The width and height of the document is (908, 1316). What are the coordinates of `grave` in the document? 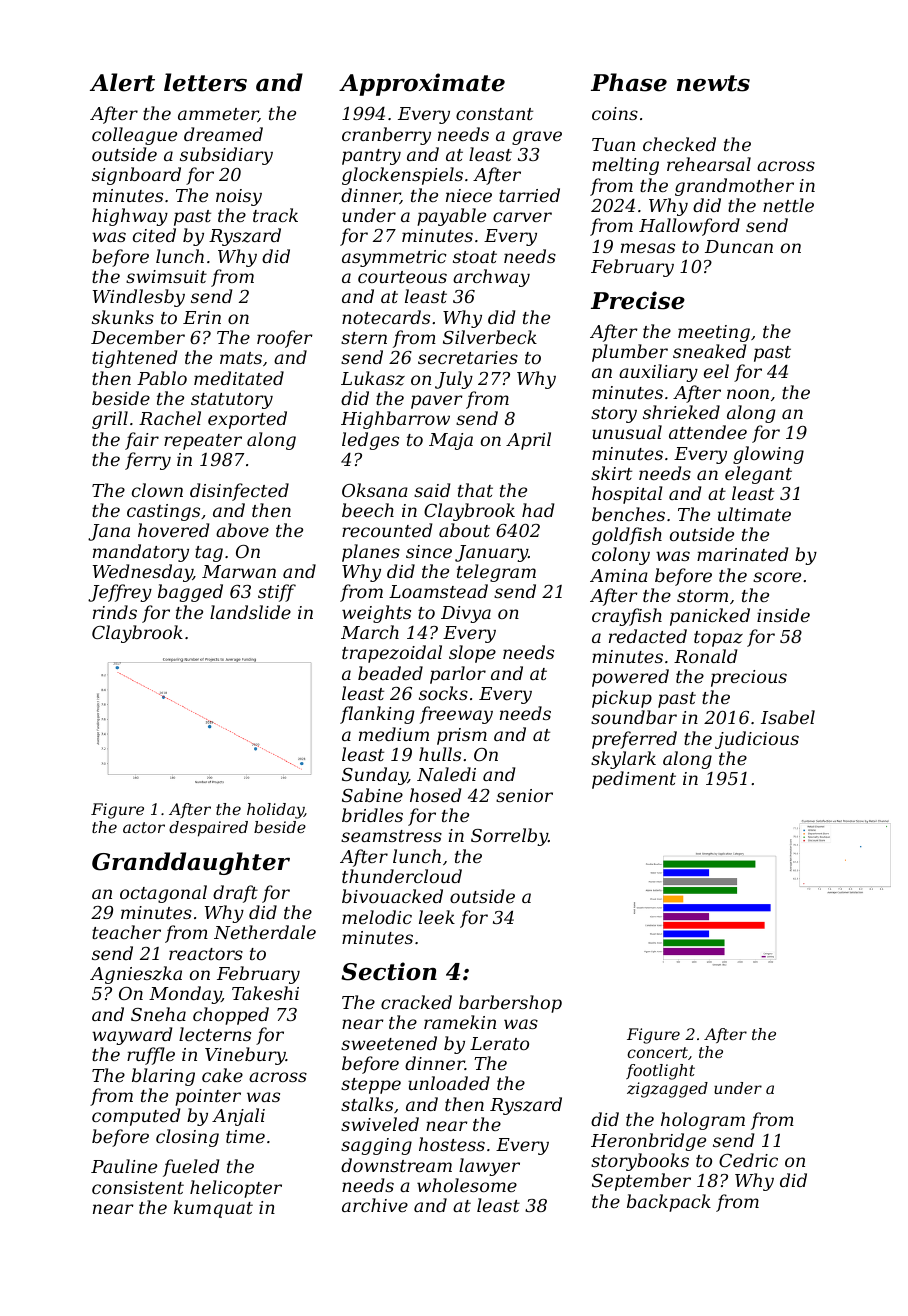 It's located at (537, 138).
